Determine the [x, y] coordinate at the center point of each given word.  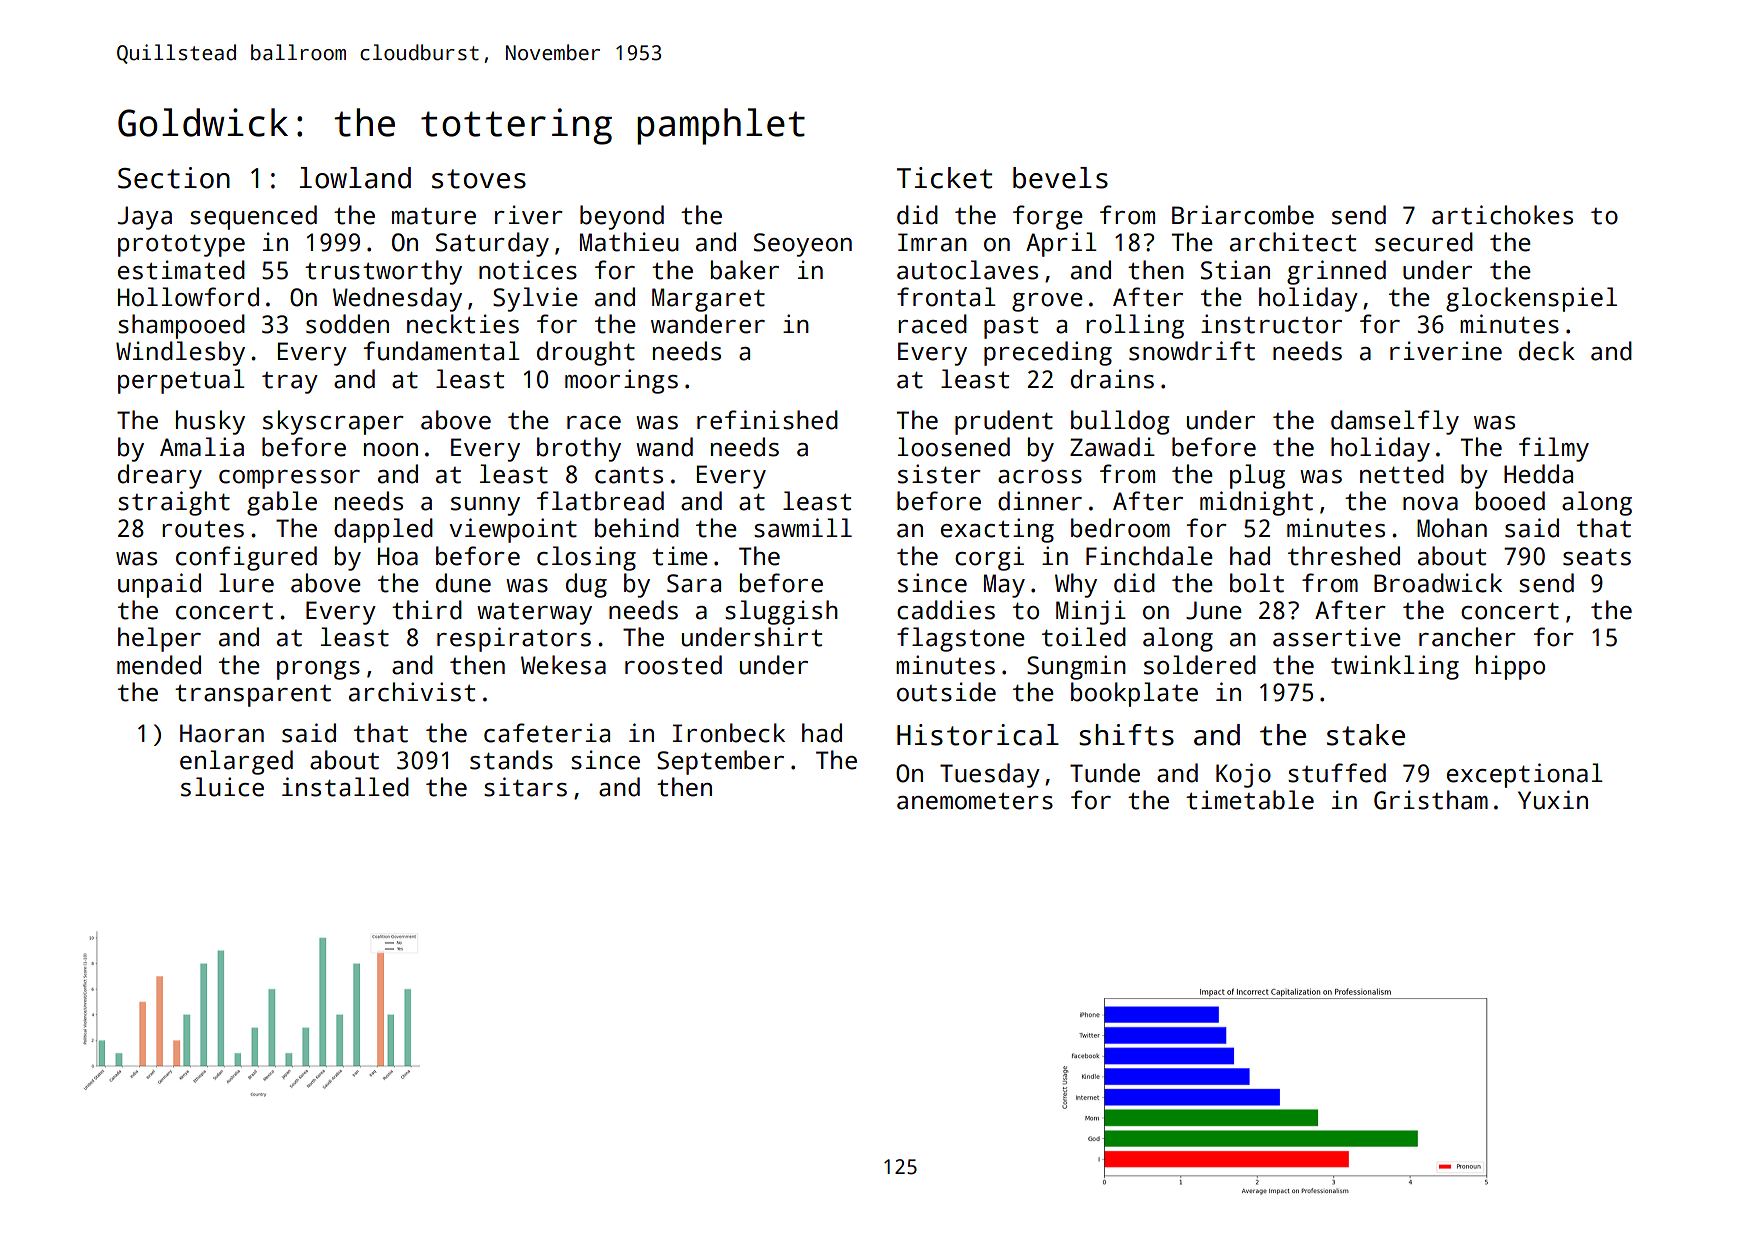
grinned [1336, 272]
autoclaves [967, 270]
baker [745, 270]
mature [434, 216]
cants [629, 475]
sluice [222, 787]
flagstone [961, 639]
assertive [1337, 637]
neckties [463, 324]
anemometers [975, 801]
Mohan [1452, 528]
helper [159, 639]
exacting [997, 530]
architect [1293, 242]
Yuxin [1553, 800]
